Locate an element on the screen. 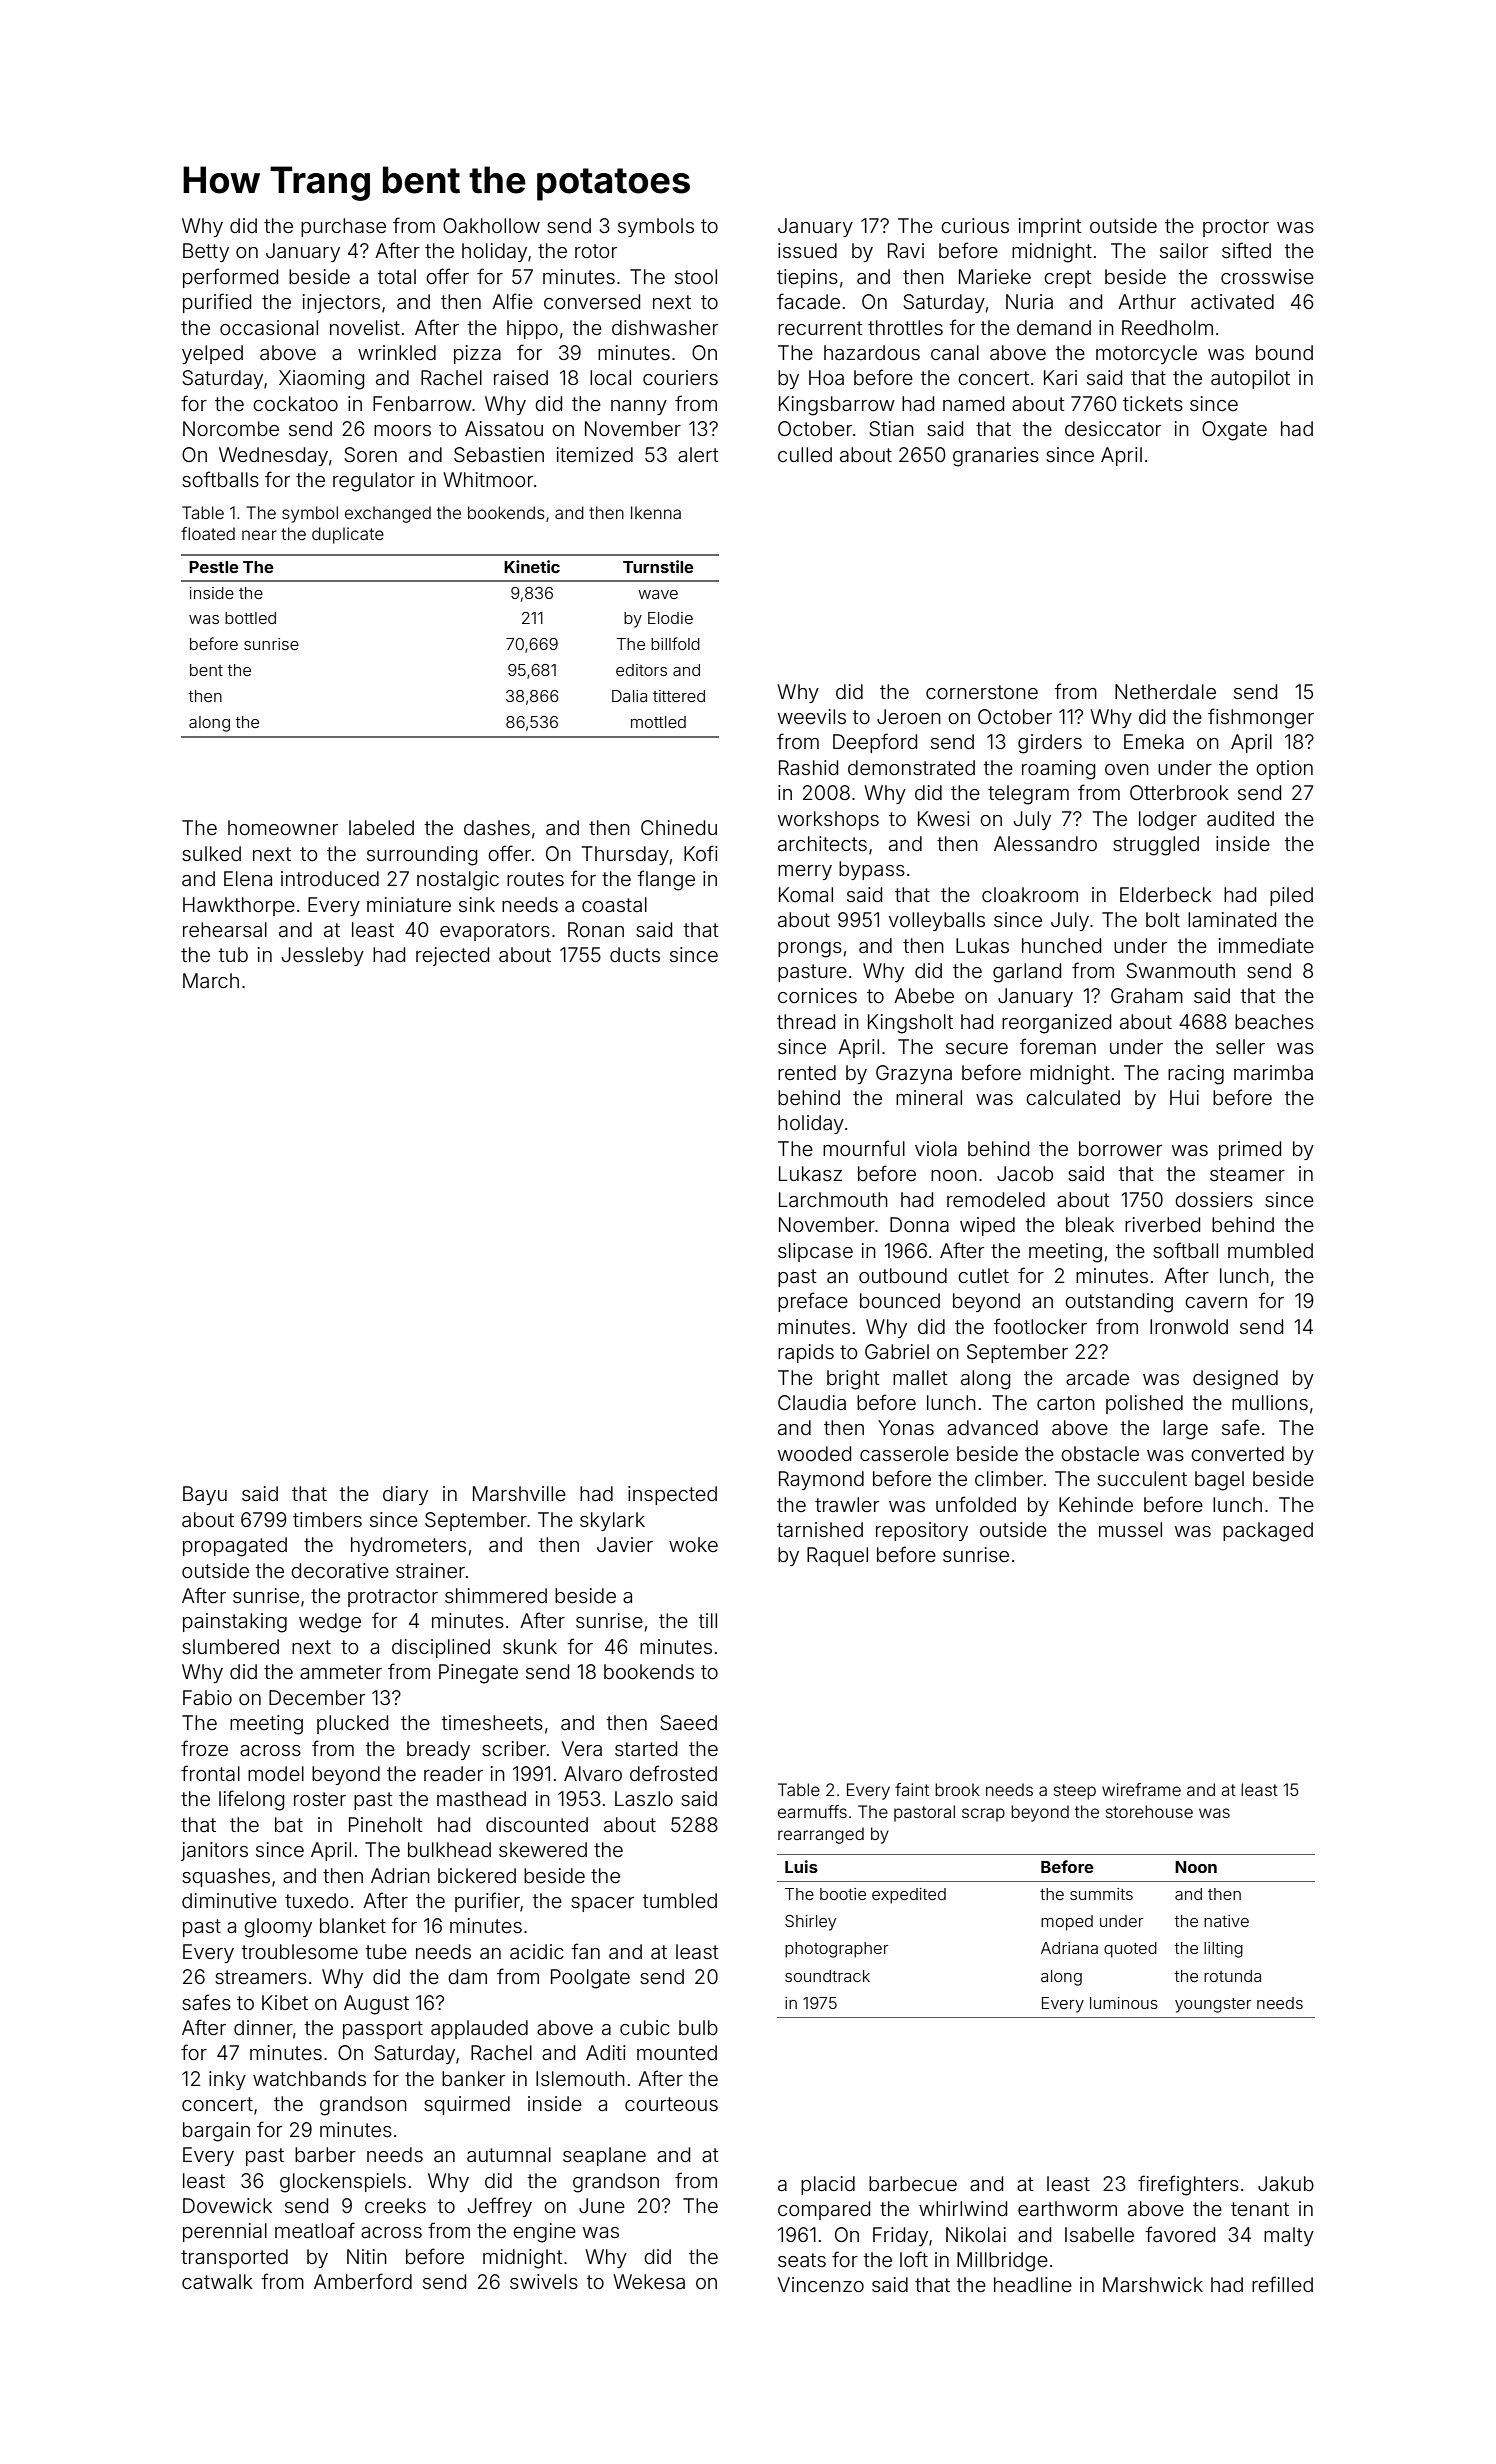 This screenshot has width=1496, height=2464. swivels is located at coordinates (544, 2281).
